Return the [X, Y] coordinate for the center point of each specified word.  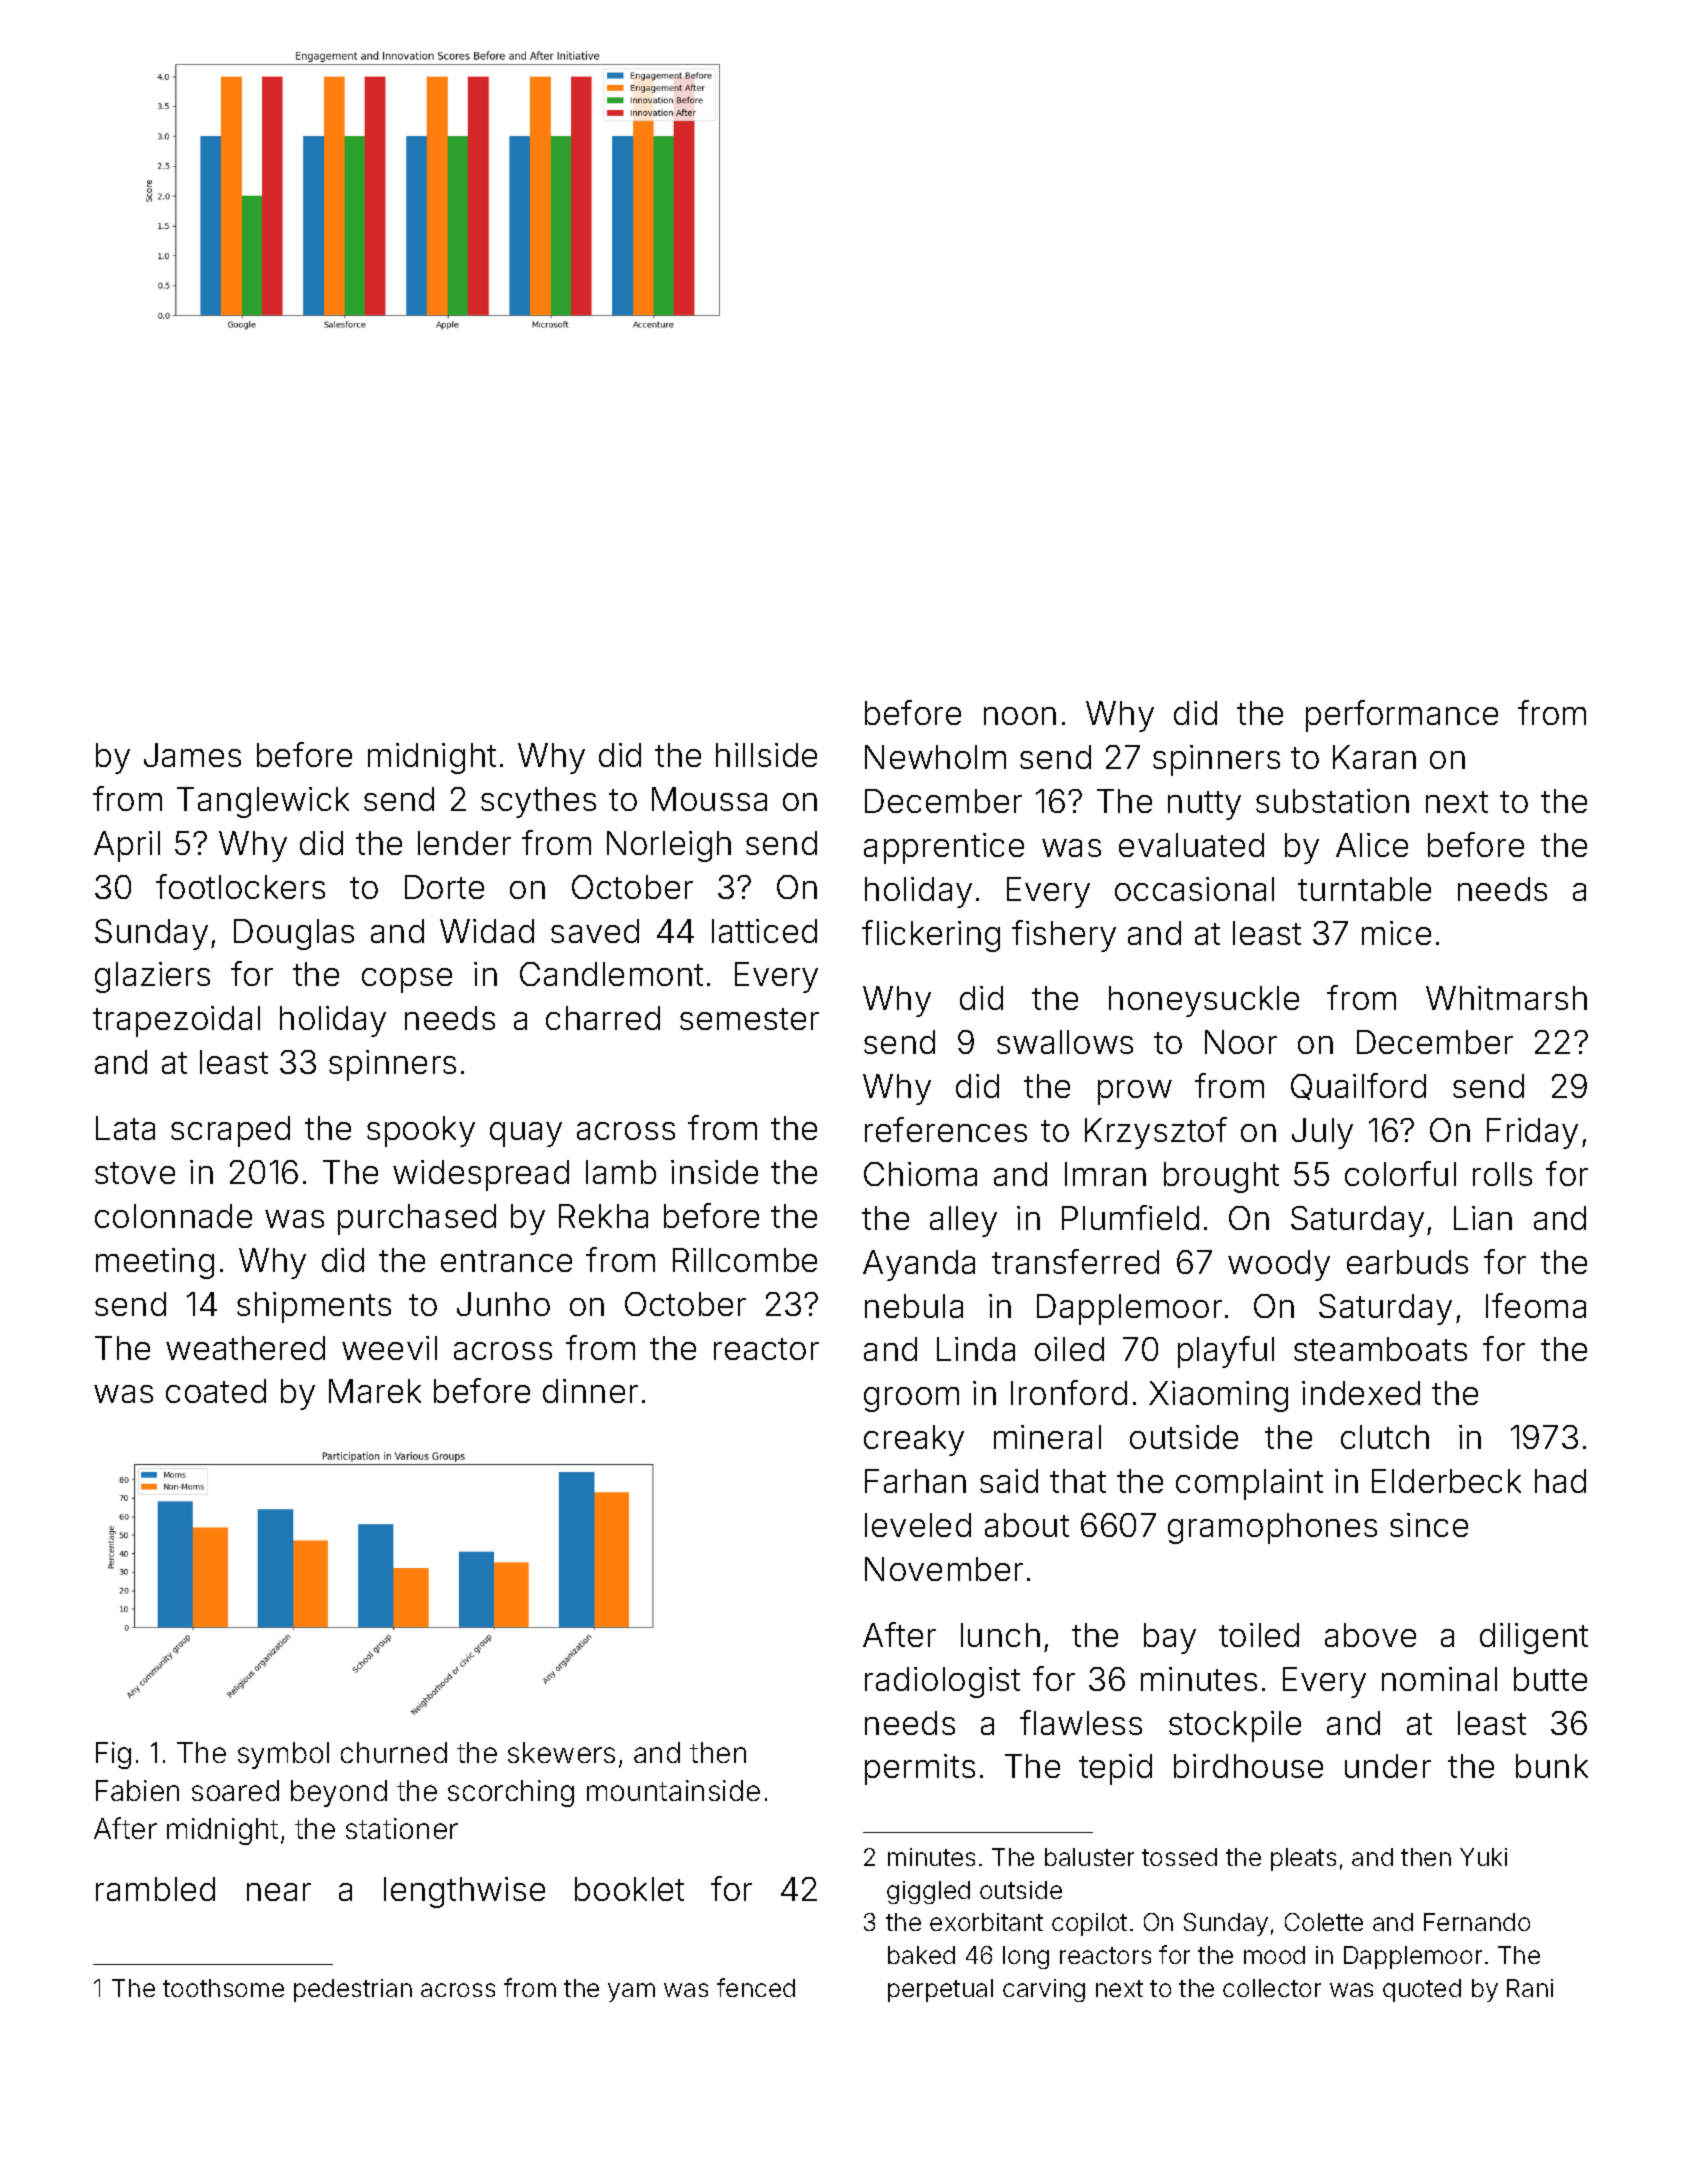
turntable [1364, 889]
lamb [621, 1172]
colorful [1400, 1173]
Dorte [444, 887]
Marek [375, 1391]
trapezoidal [176, 1021]
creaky [914, 1440]
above [1370, 1635]
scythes [538, 802]
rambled [155, 1889]
